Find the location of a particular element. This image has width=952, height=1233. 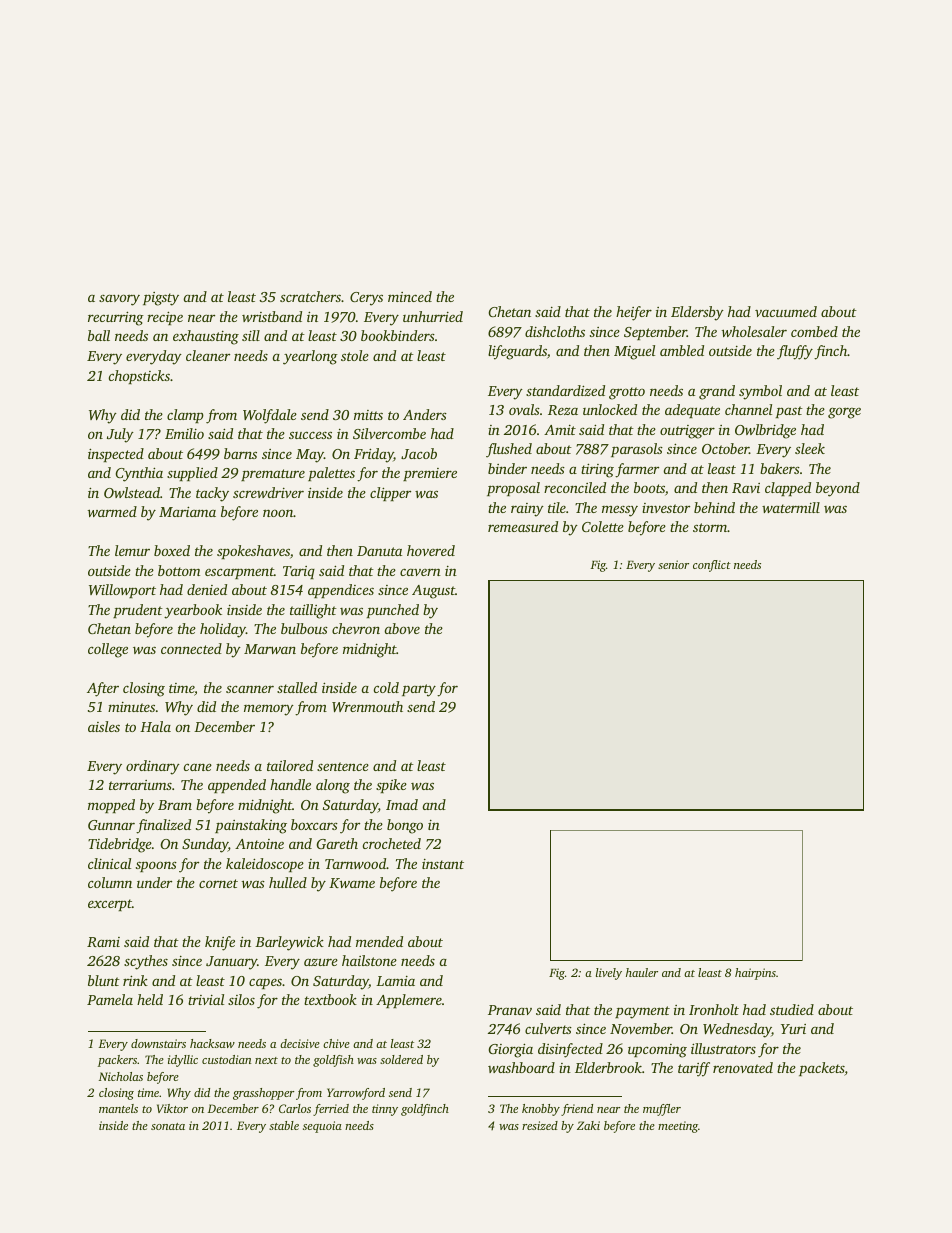

minced is located at coordinates (410, 296).
